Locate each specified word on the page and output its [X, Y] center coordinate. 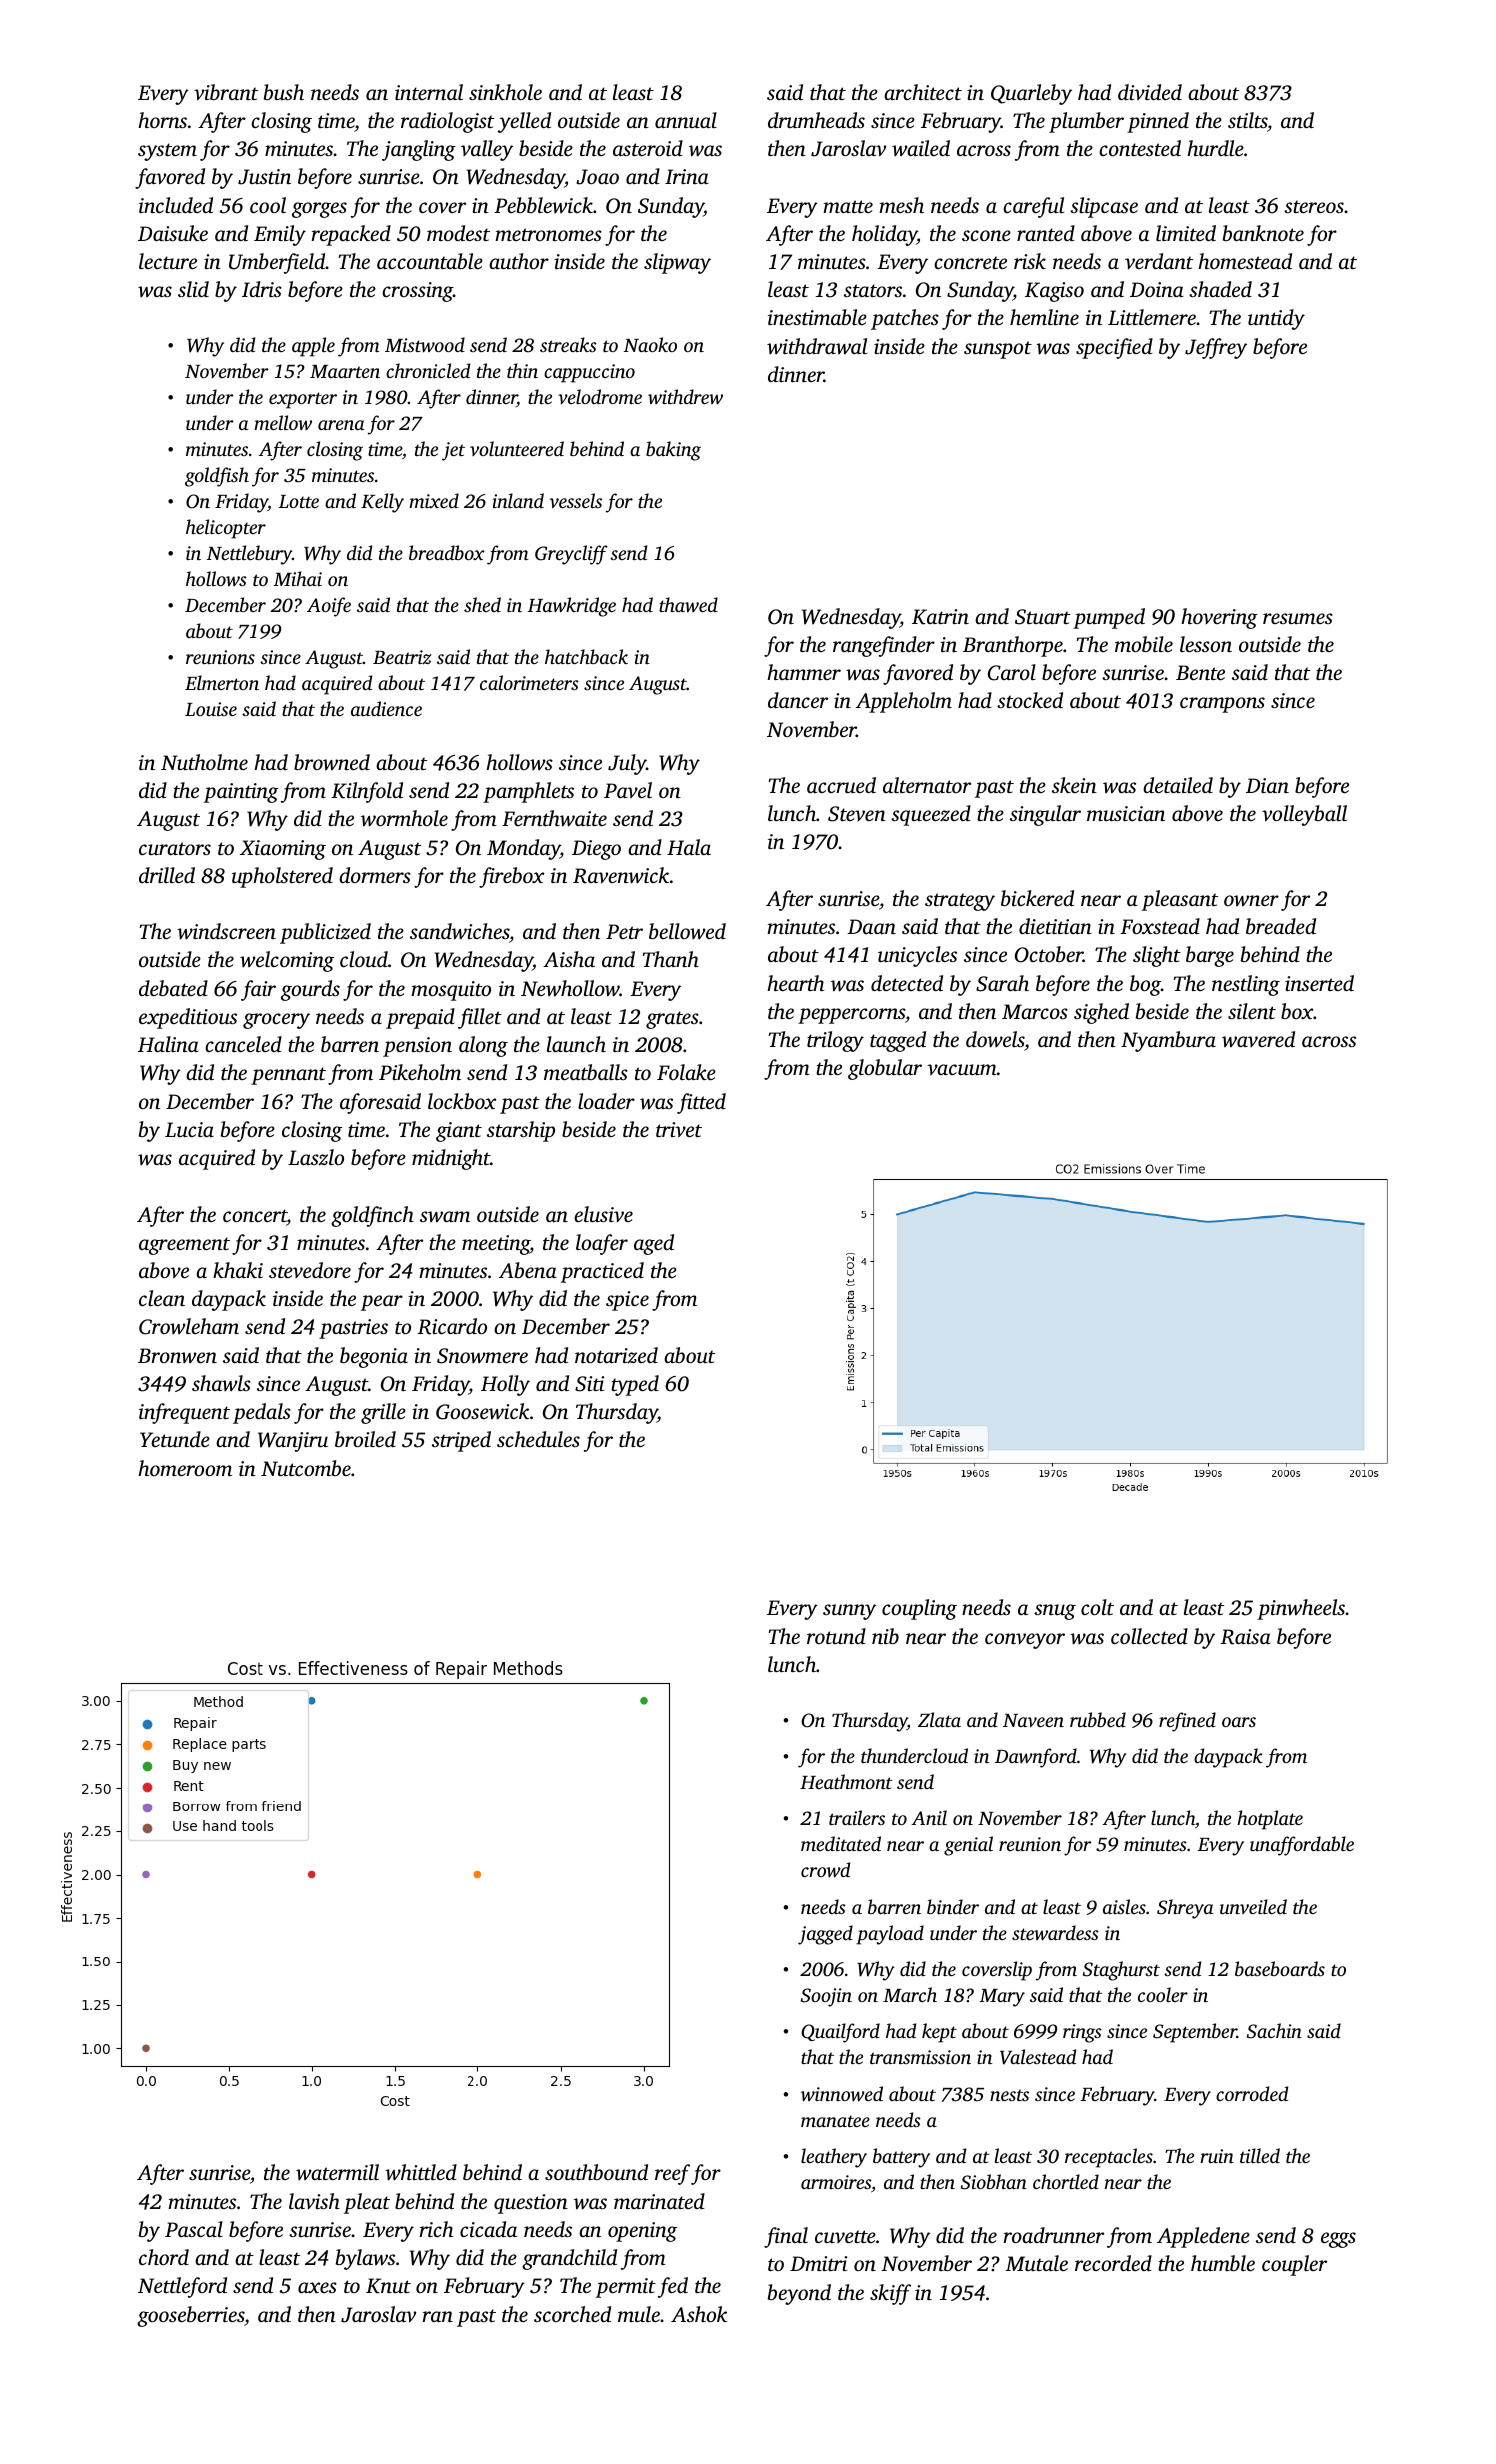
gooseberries [191, 2316]
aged [654, 1244]
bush [284, 92]
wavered [1258, 1039]
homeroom [185, 1468]
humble [1223, 2263]
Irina [687, 176]
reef [672, 2174]
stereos [1314, 206]
